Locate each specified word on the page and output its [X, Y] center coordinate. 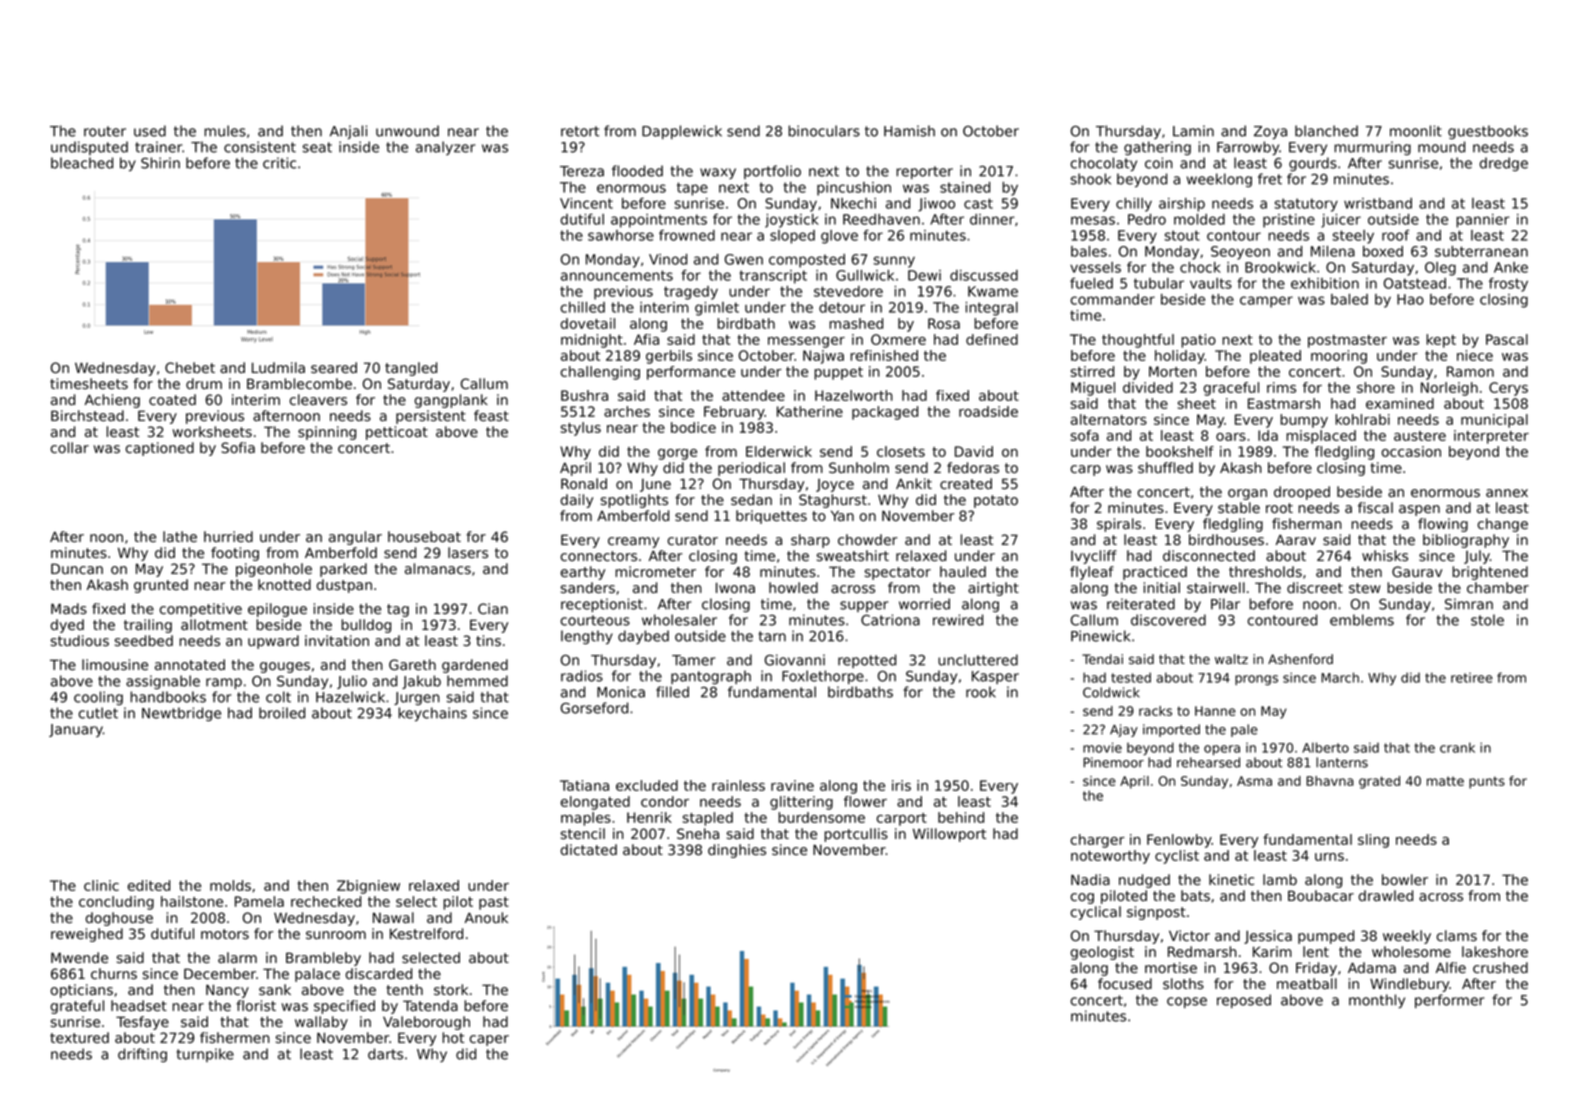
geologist [1102, 953]
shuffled [1165, 467]
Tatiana [584, 785]
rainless [738, 785]
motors [225, 934]
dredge [1504, 164]
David [974, 451]
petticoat [397, 433]
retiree [1472, 678]
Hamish [909, 131]
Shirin [160, 163]
